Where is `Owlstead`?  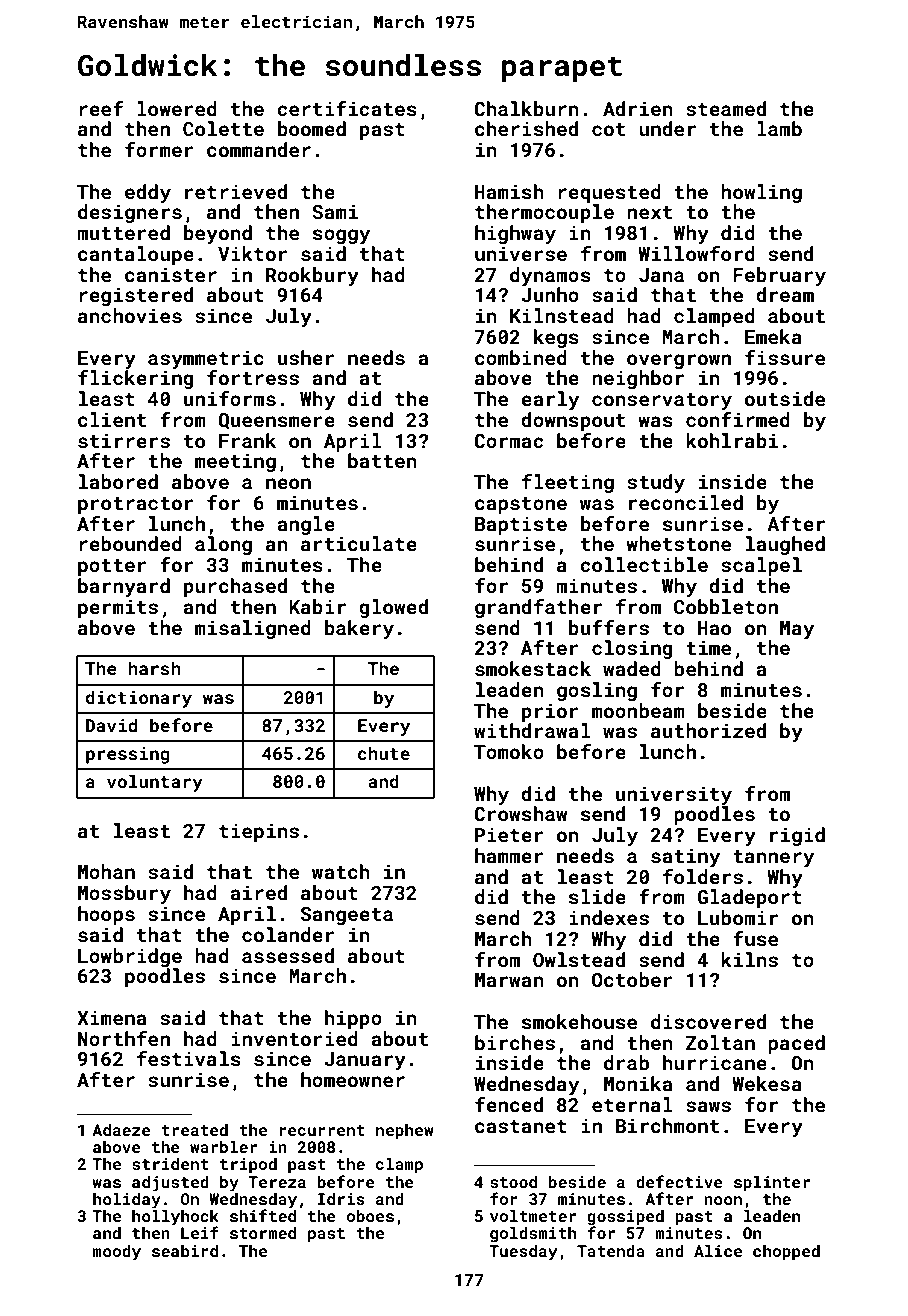 Owlstead is located at coordinates (579, 959).
